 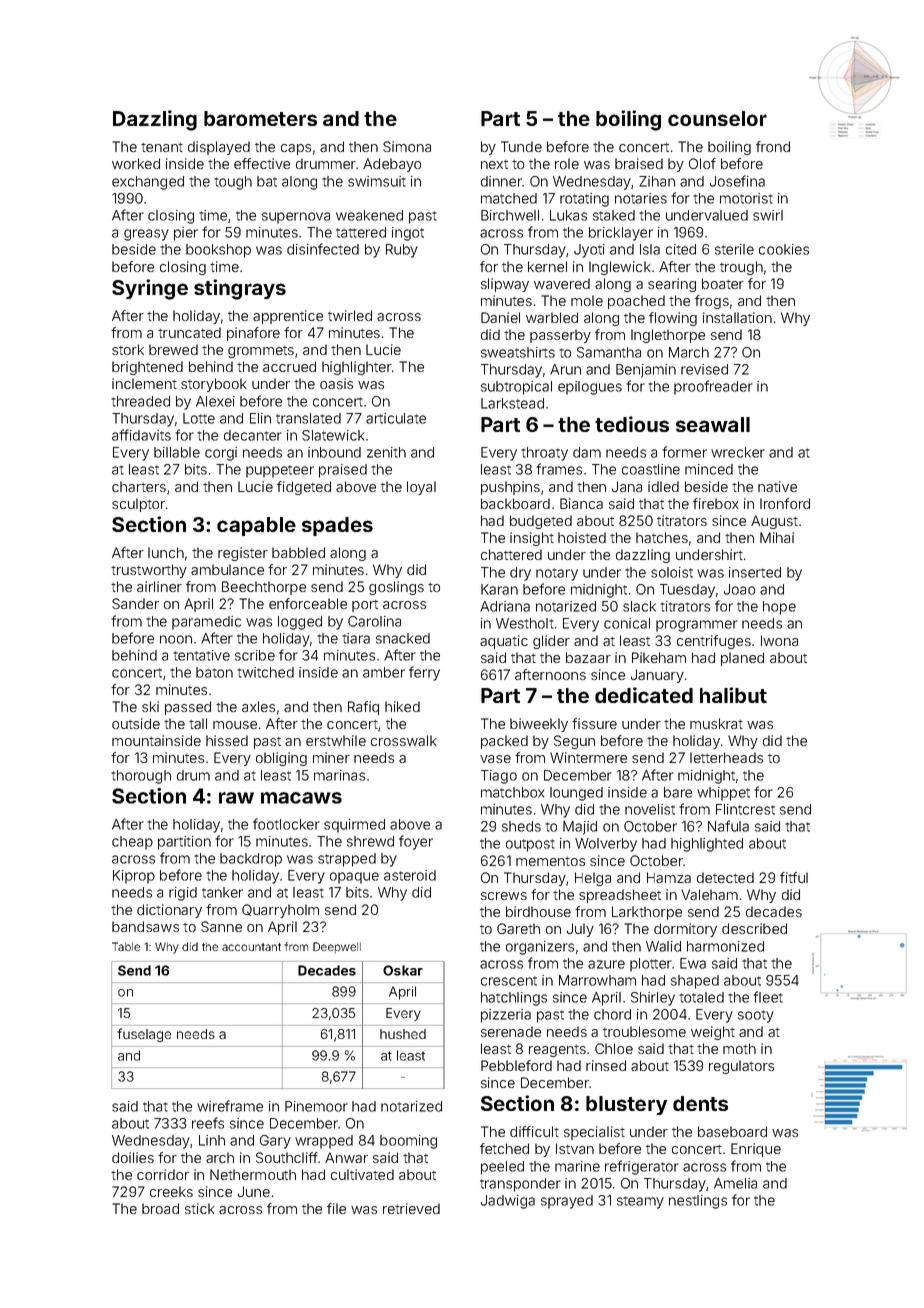 I want to click on enforceable, so click(x=308, y=603).
